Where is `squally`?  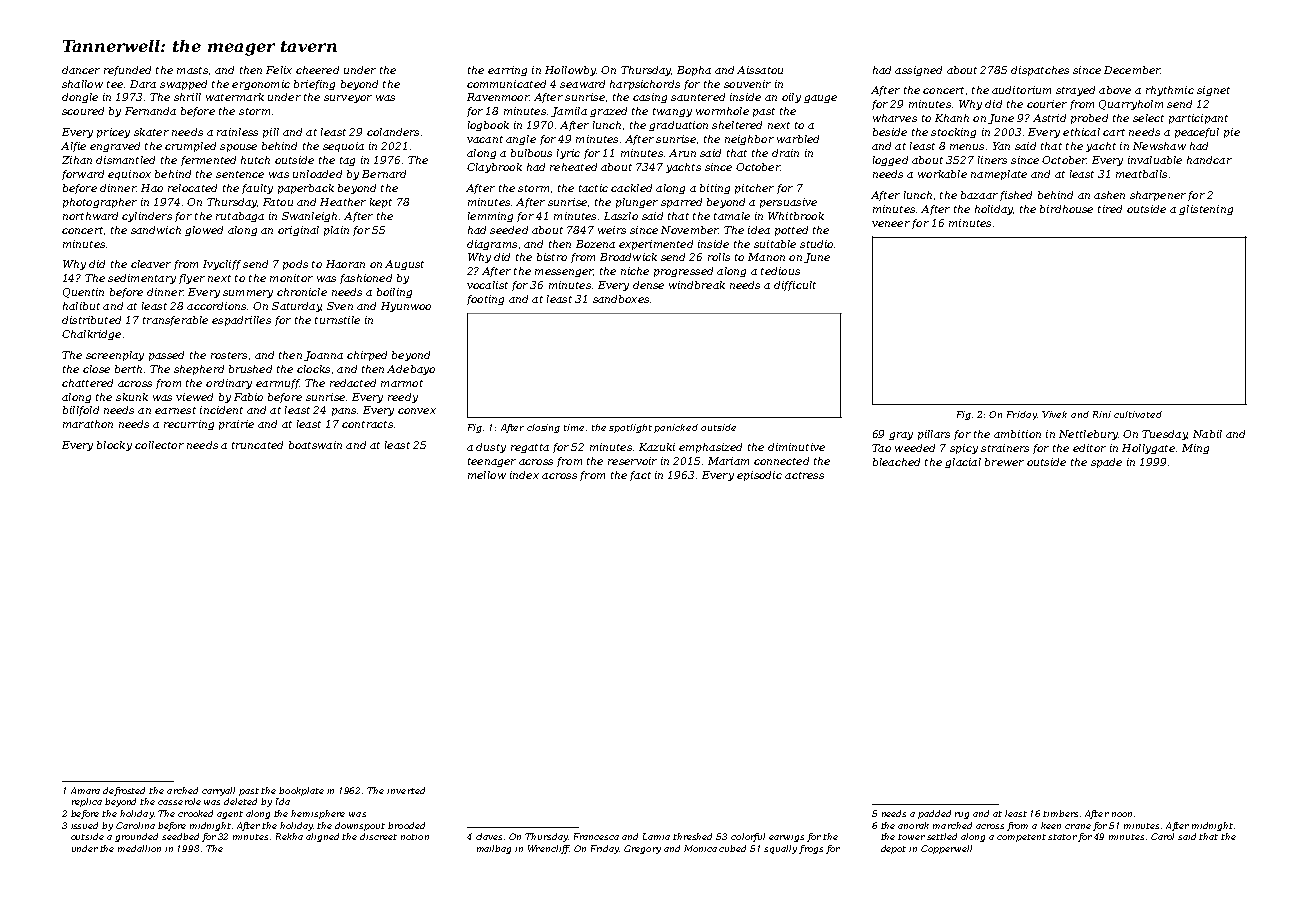
squally is located at coordinates (780, 849).
